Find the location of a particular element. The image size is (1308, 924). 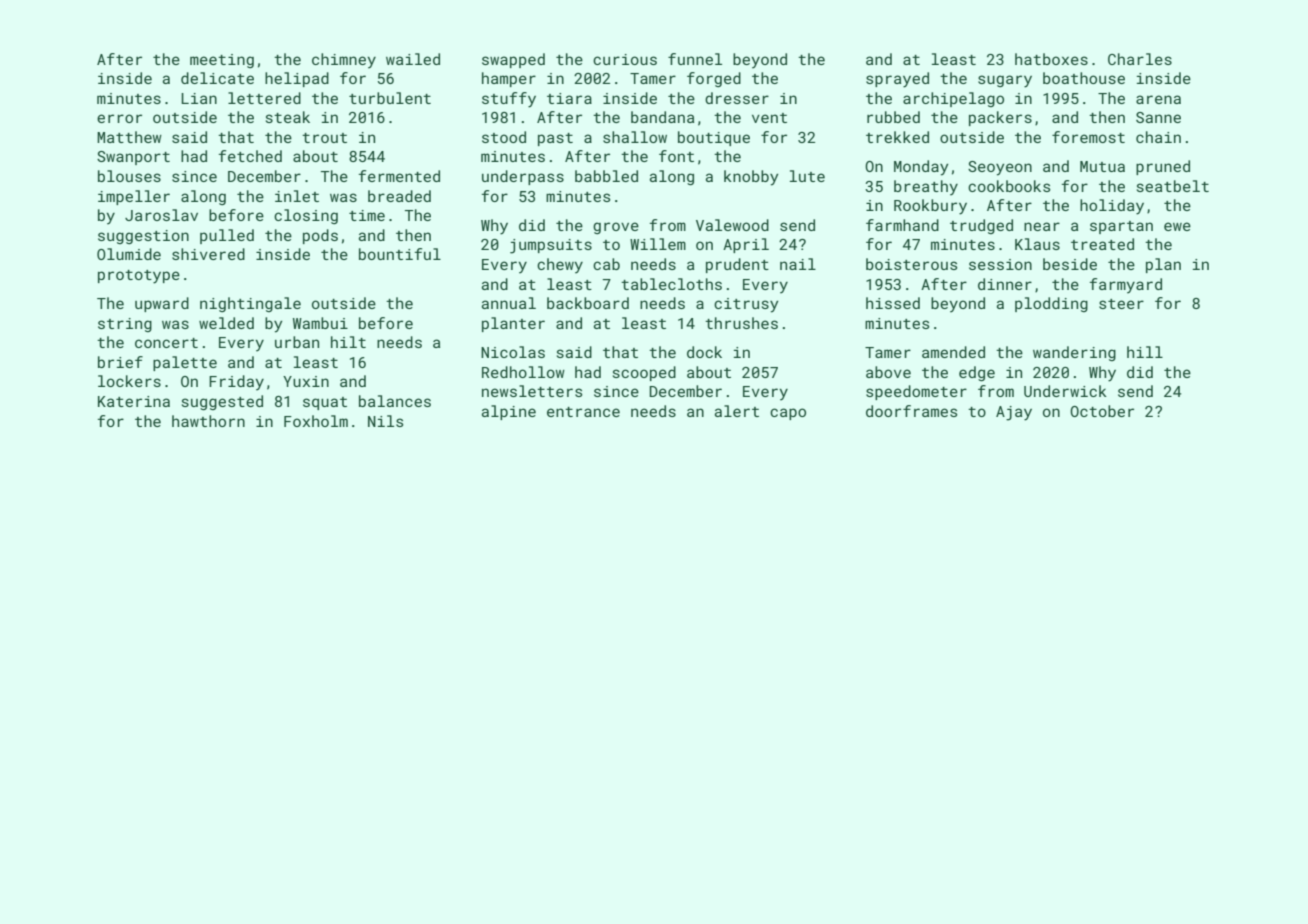

prudent is located at coordinates (737, 265).
